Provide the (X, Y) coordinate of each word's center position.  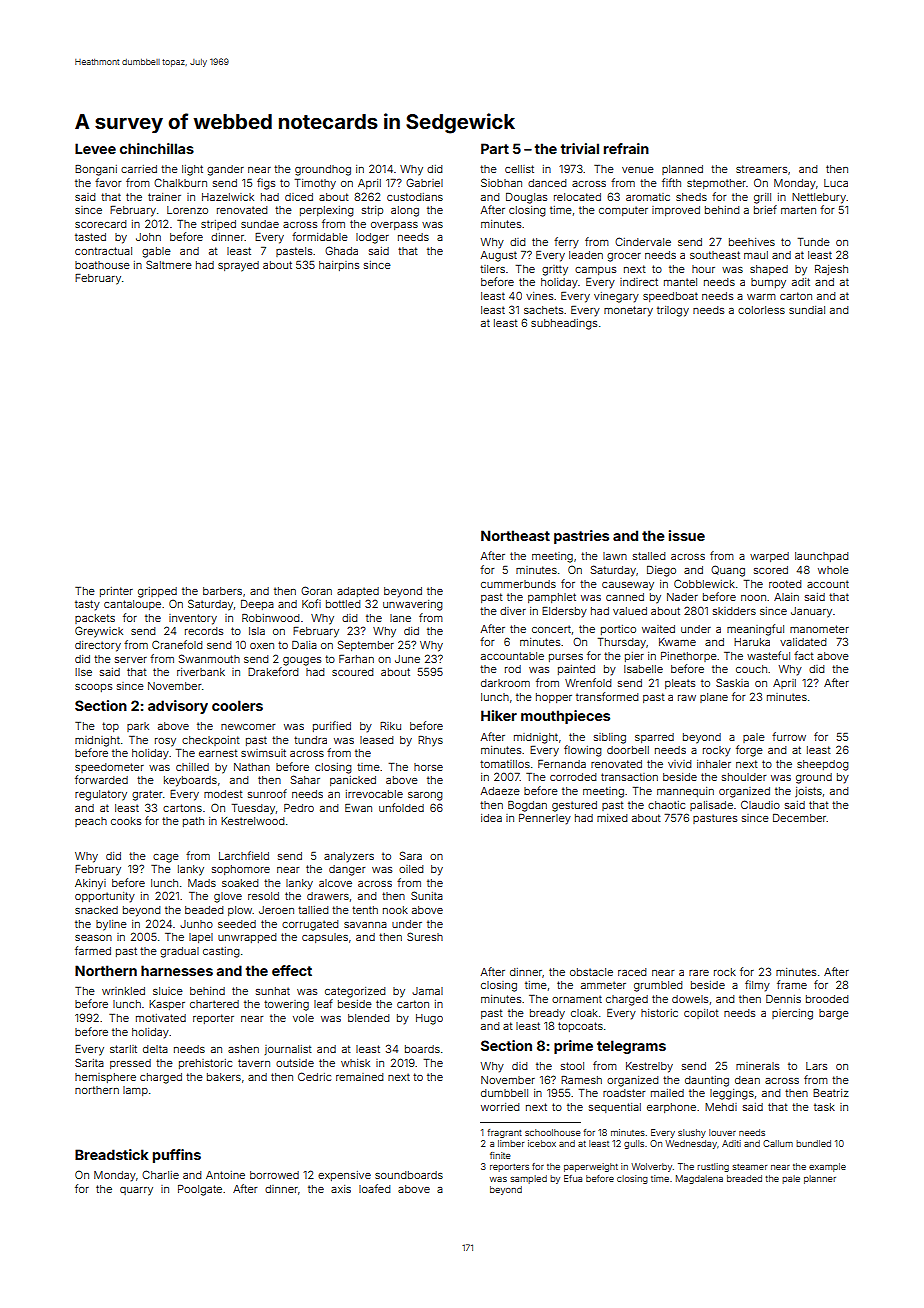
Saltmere (169, 264)
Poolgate (200, 1190)
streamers (761, 169)
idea (491, 818)
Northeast (515, 535)
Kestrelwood (253, 821)
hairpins (339, 266)
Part (495, 148)
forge (749, 751)
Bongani (96, 170)
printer (116, 592)
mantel (680, 282)
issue (687, 535)
